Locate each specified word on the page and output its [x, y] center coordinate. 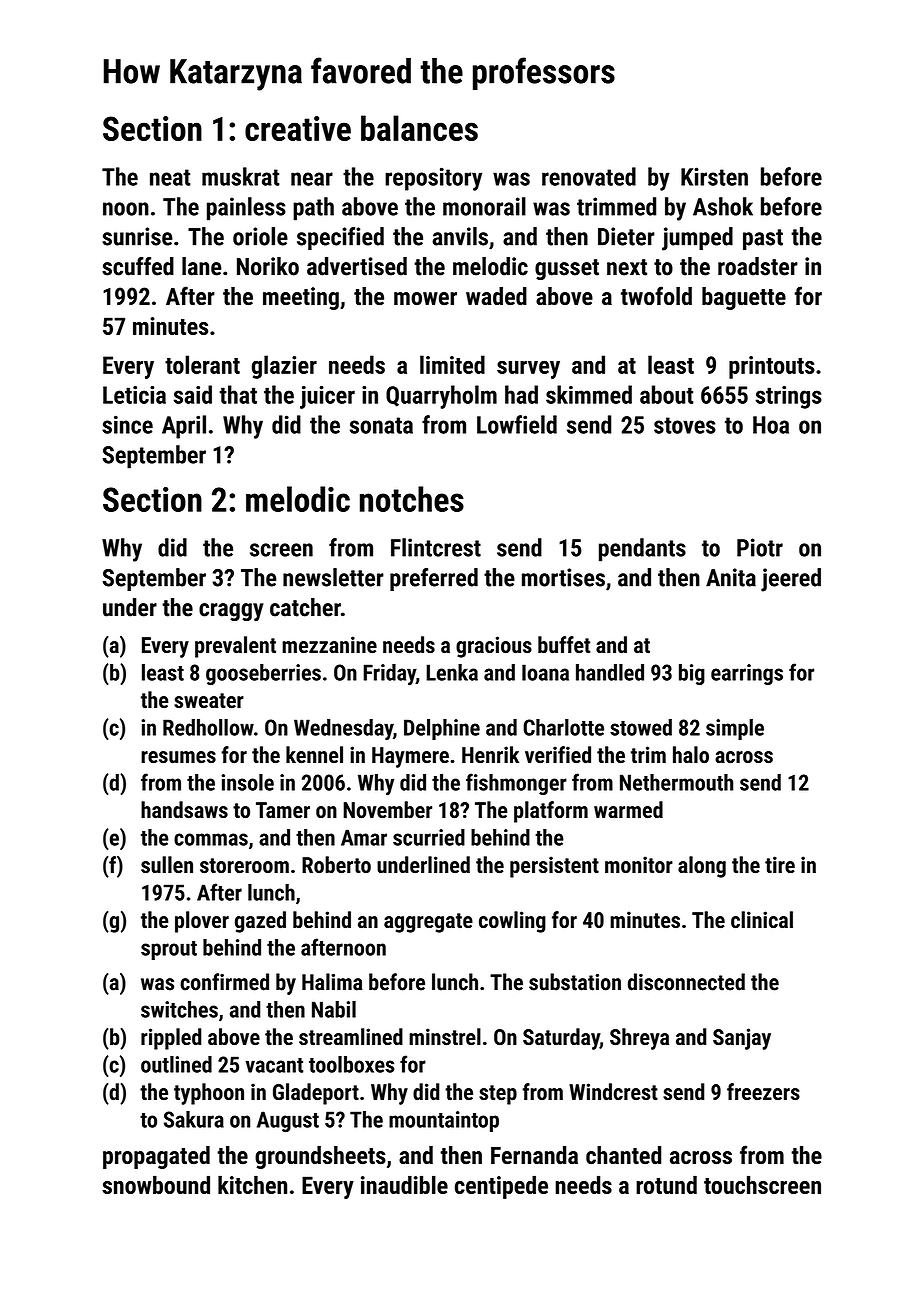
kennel [314, 754]
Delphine [442, 729]
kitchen [252, 1184]
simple [735, 729]
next [627, 267]
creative [298, 128]
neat [170, 177]
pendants [642, 550]
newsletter [333, 577]
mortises [563, 577]
